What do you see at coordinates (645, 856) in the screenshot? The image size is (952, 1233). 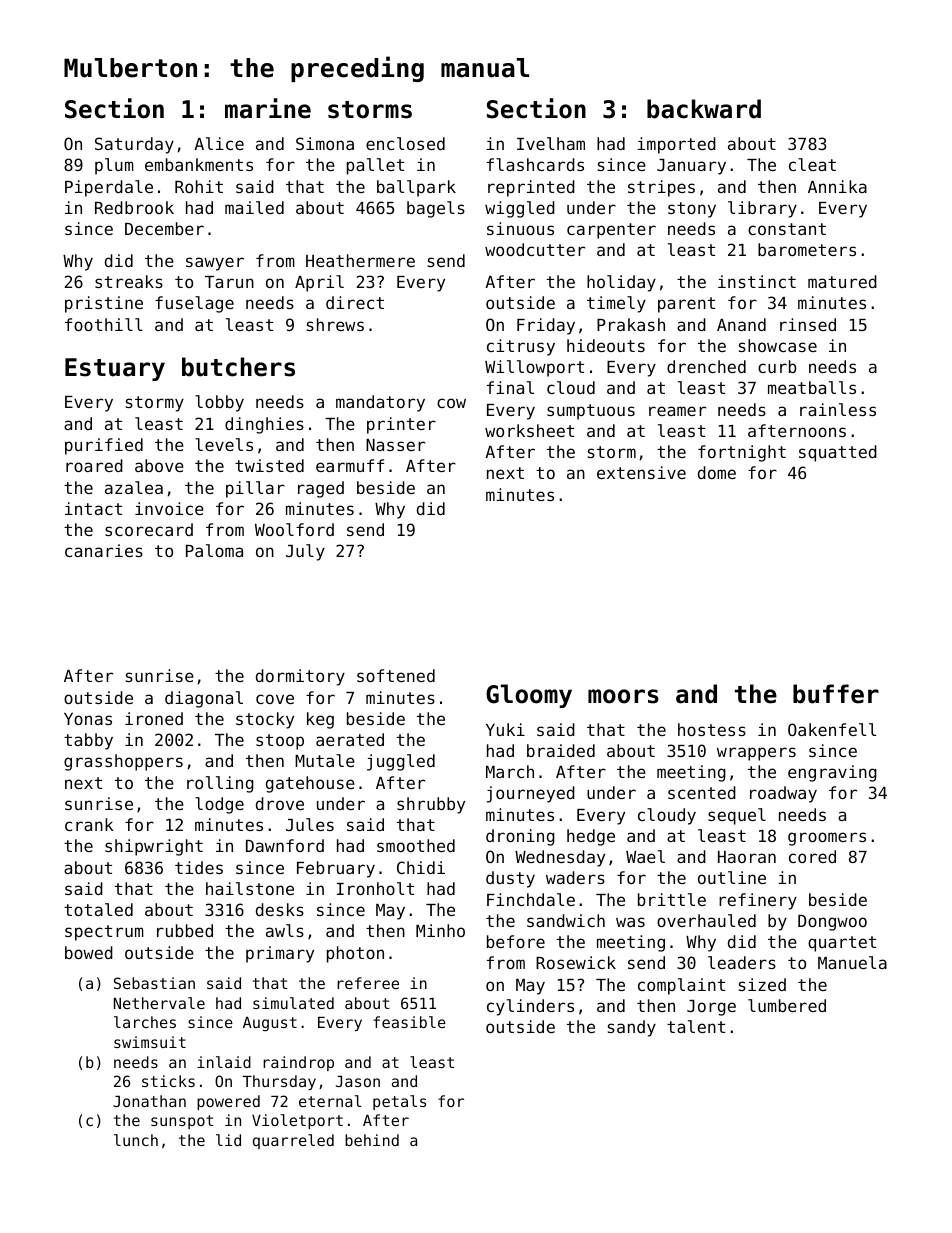 I see `Wael` at bounding box center [645, 856].
